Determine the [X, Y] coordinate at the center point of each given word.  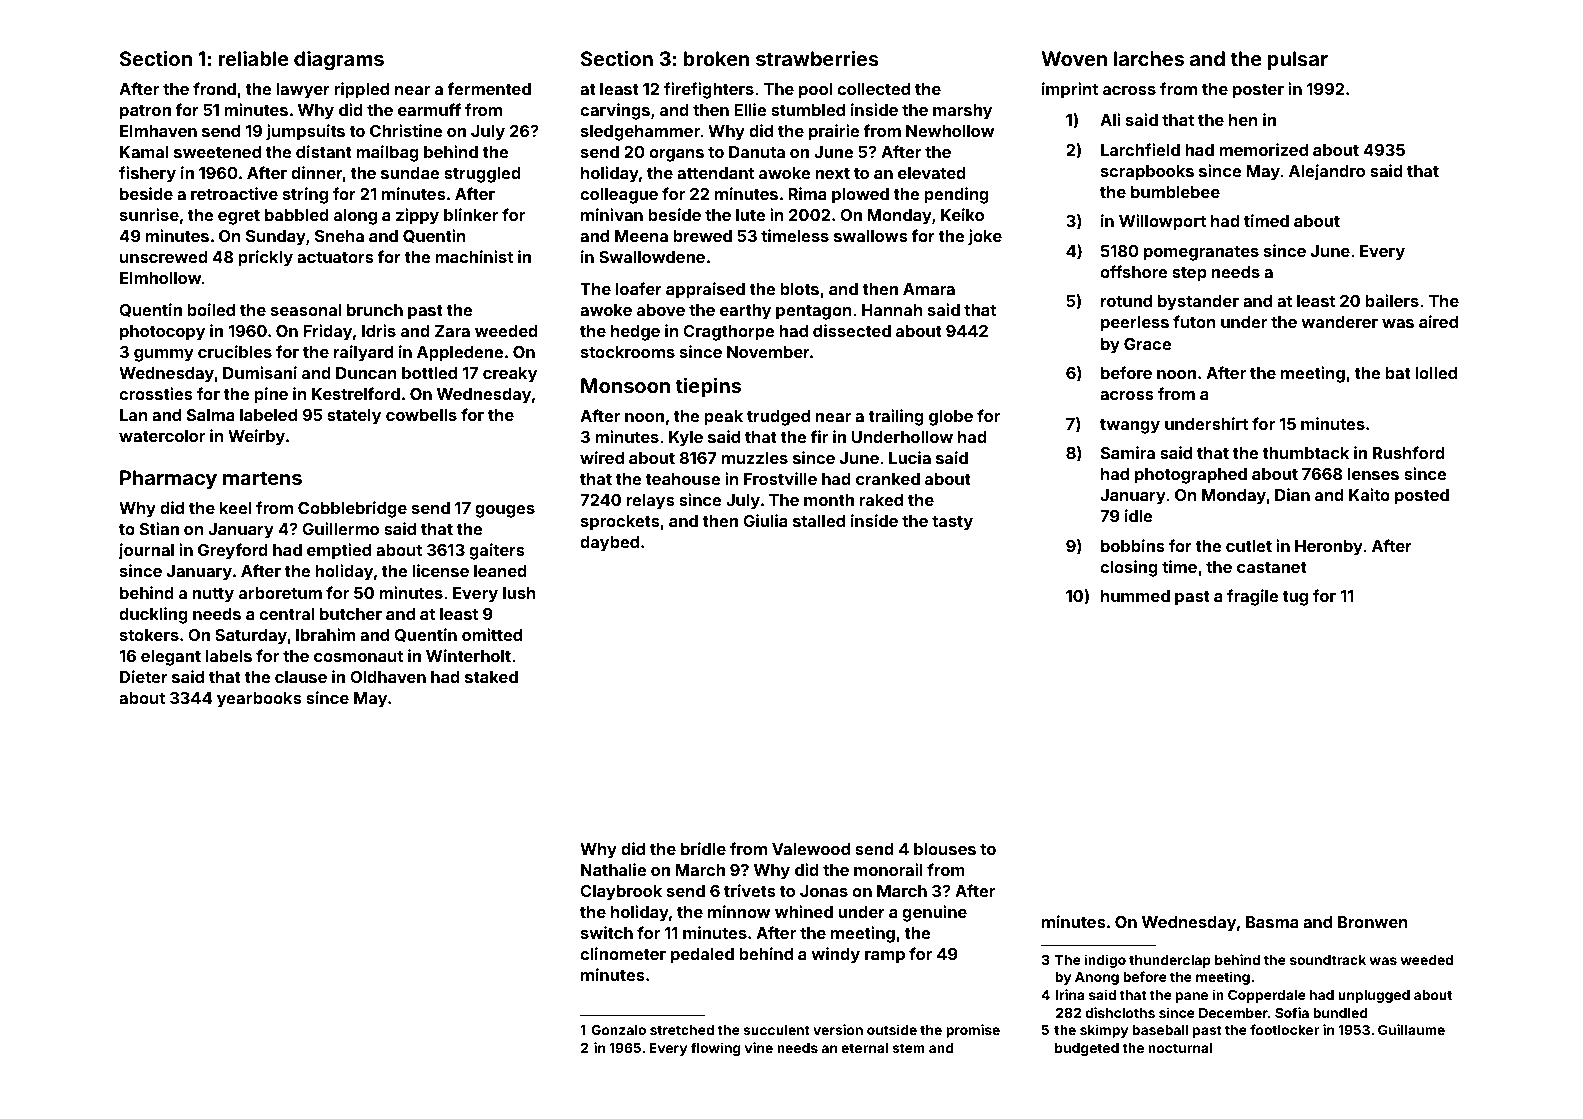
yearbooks [259, 700]
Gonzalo [618, 1030]
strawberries [817, 58]
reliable [254, 58]
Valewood [811, 849]
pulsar [1298, 60]
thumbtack [1305, 453]
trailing [896, 417]
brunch [375, 310]
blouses [945, 849]
